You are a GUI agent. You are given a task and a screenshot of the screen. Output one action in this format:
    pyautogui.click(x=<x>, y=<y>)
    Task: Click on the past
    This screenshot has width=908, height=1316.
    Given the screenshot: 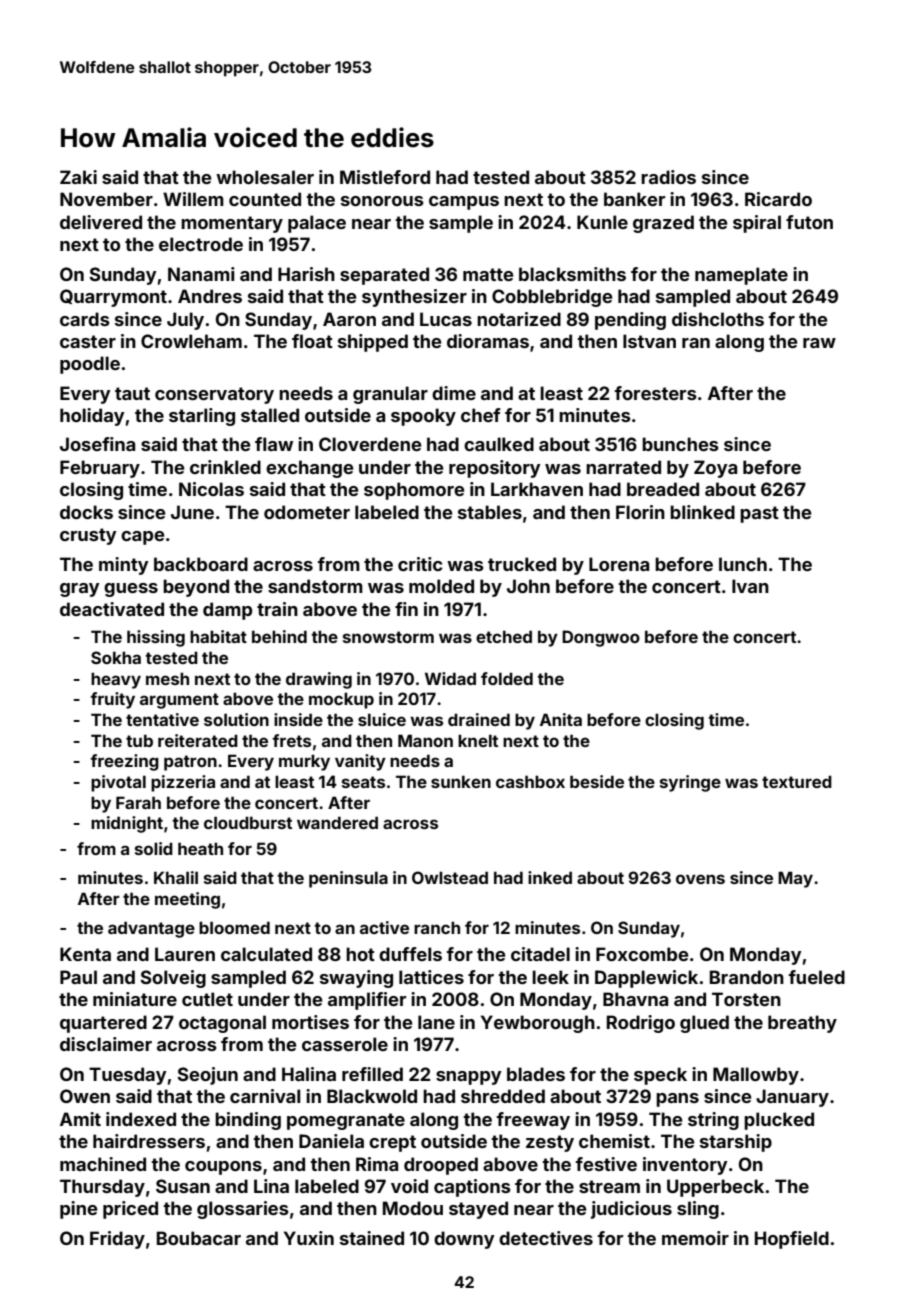 What is the action you would take?
    pyautogui.click(x=759, y=514)
